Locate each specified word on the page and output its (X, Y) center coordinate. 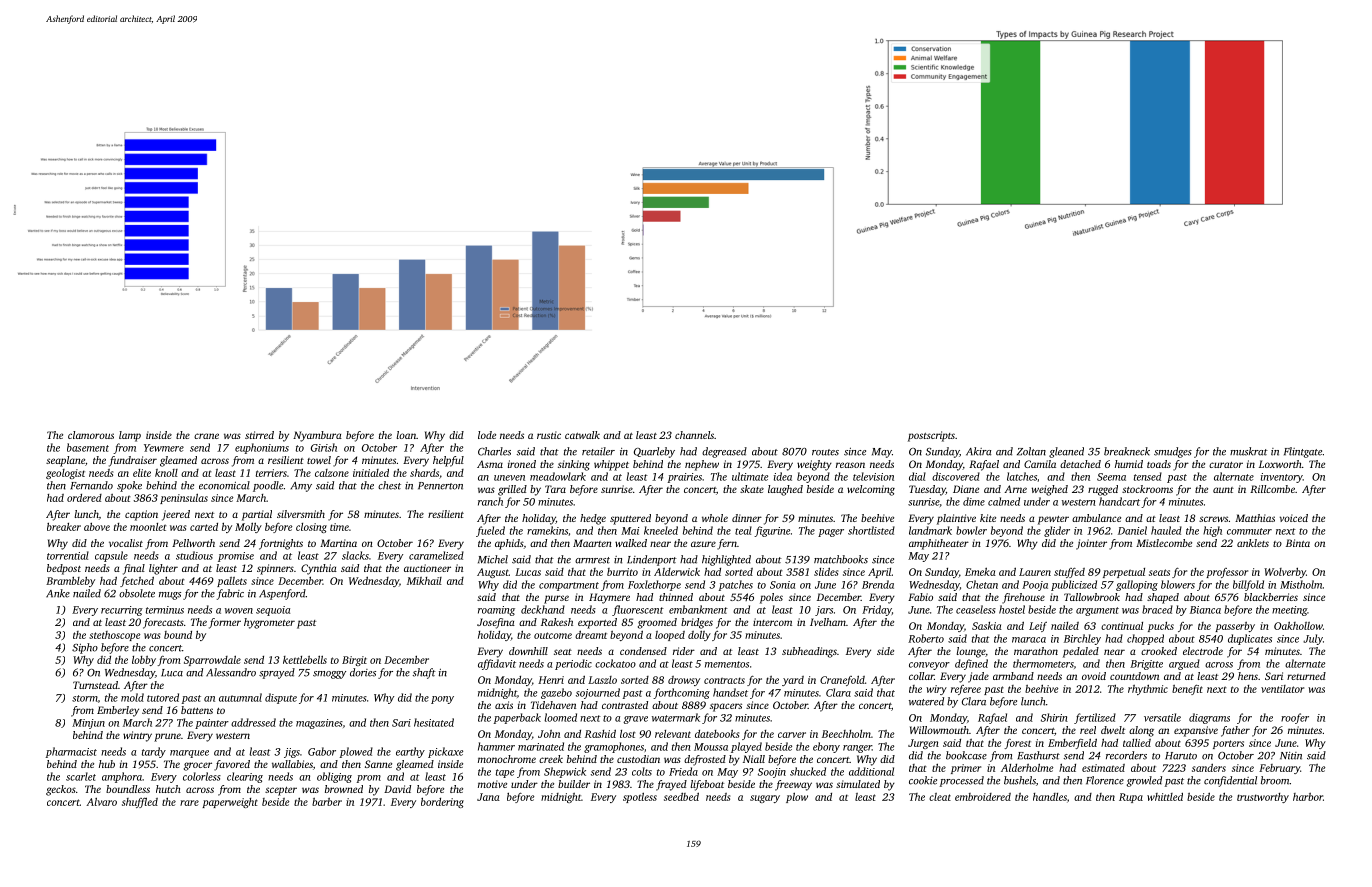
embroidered (983, 797)
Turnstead (95, 685)
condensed (643, 651)
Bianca (1205, 610)
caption (141, 515)
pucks (1161, 627)
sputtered (630, 519)
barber (327, 802)
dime (974, 501)
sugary (765, 799)
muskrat (1249, 451)
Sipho (85, 648)
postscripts (931, 436)
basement (88, 447)
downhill (528, 651)
